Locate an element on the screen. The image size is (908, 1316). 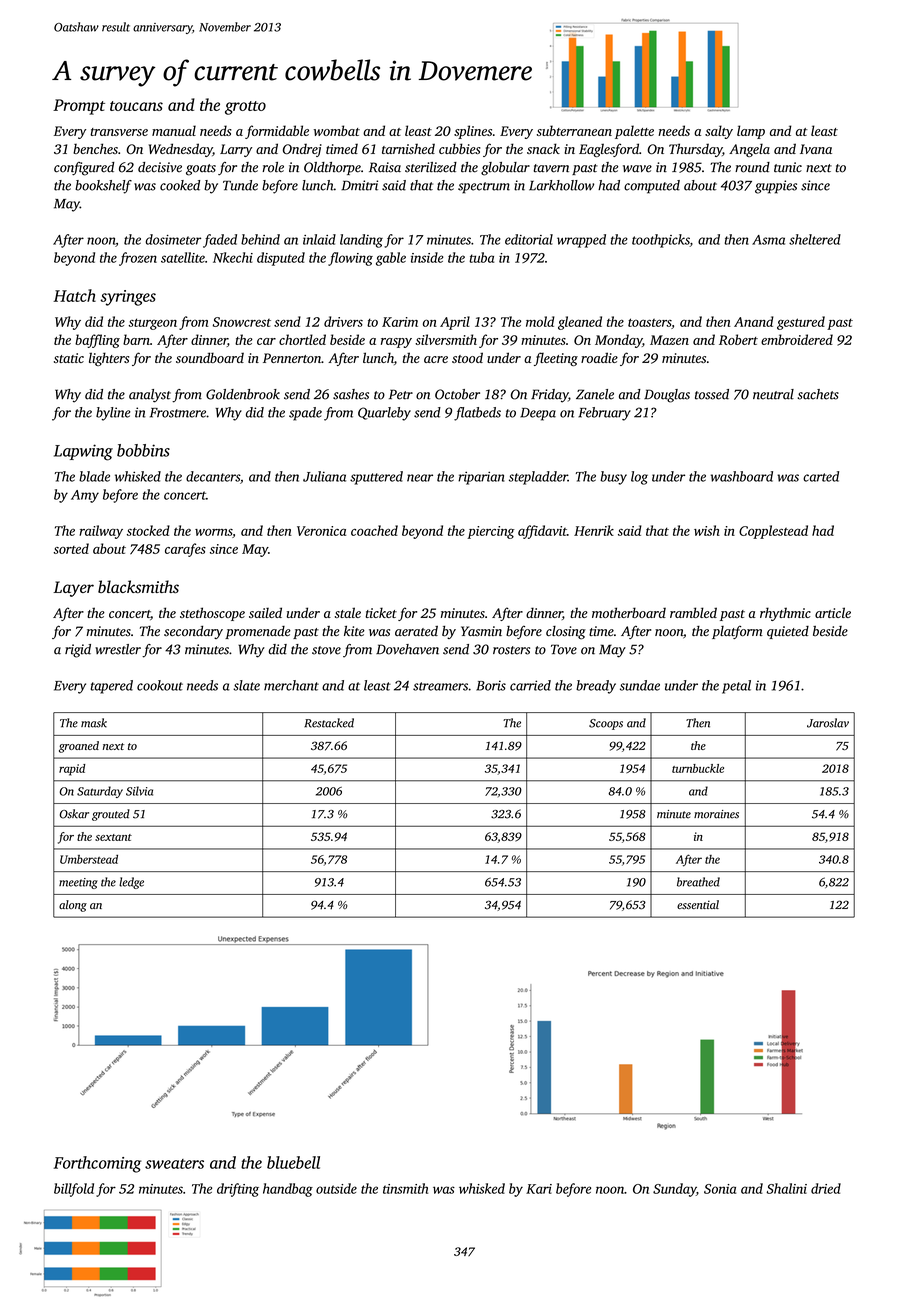
lamp is located at coordinates (751, 132).
